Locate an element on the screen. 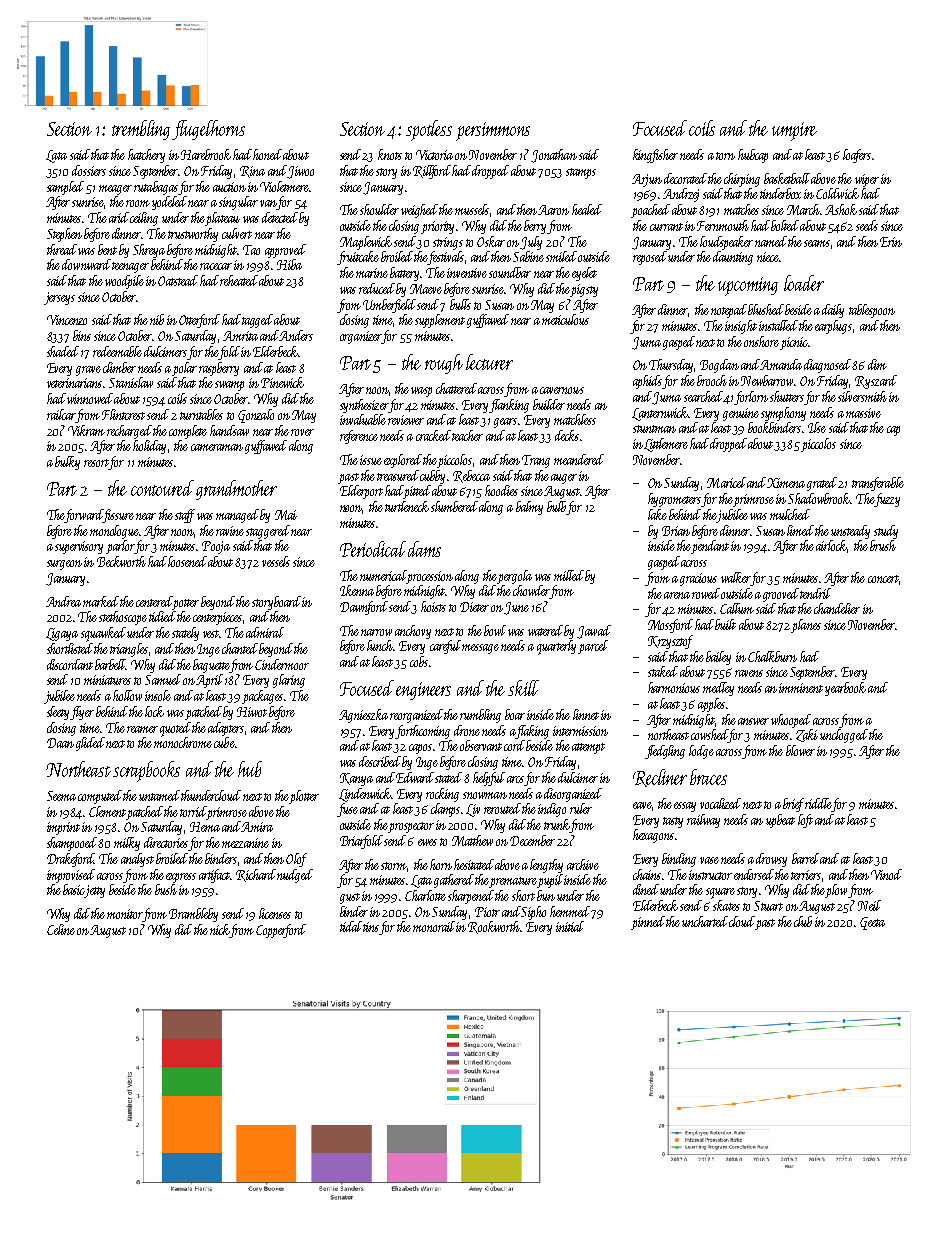  Vincenzo is located at coordinates (67, 320).
